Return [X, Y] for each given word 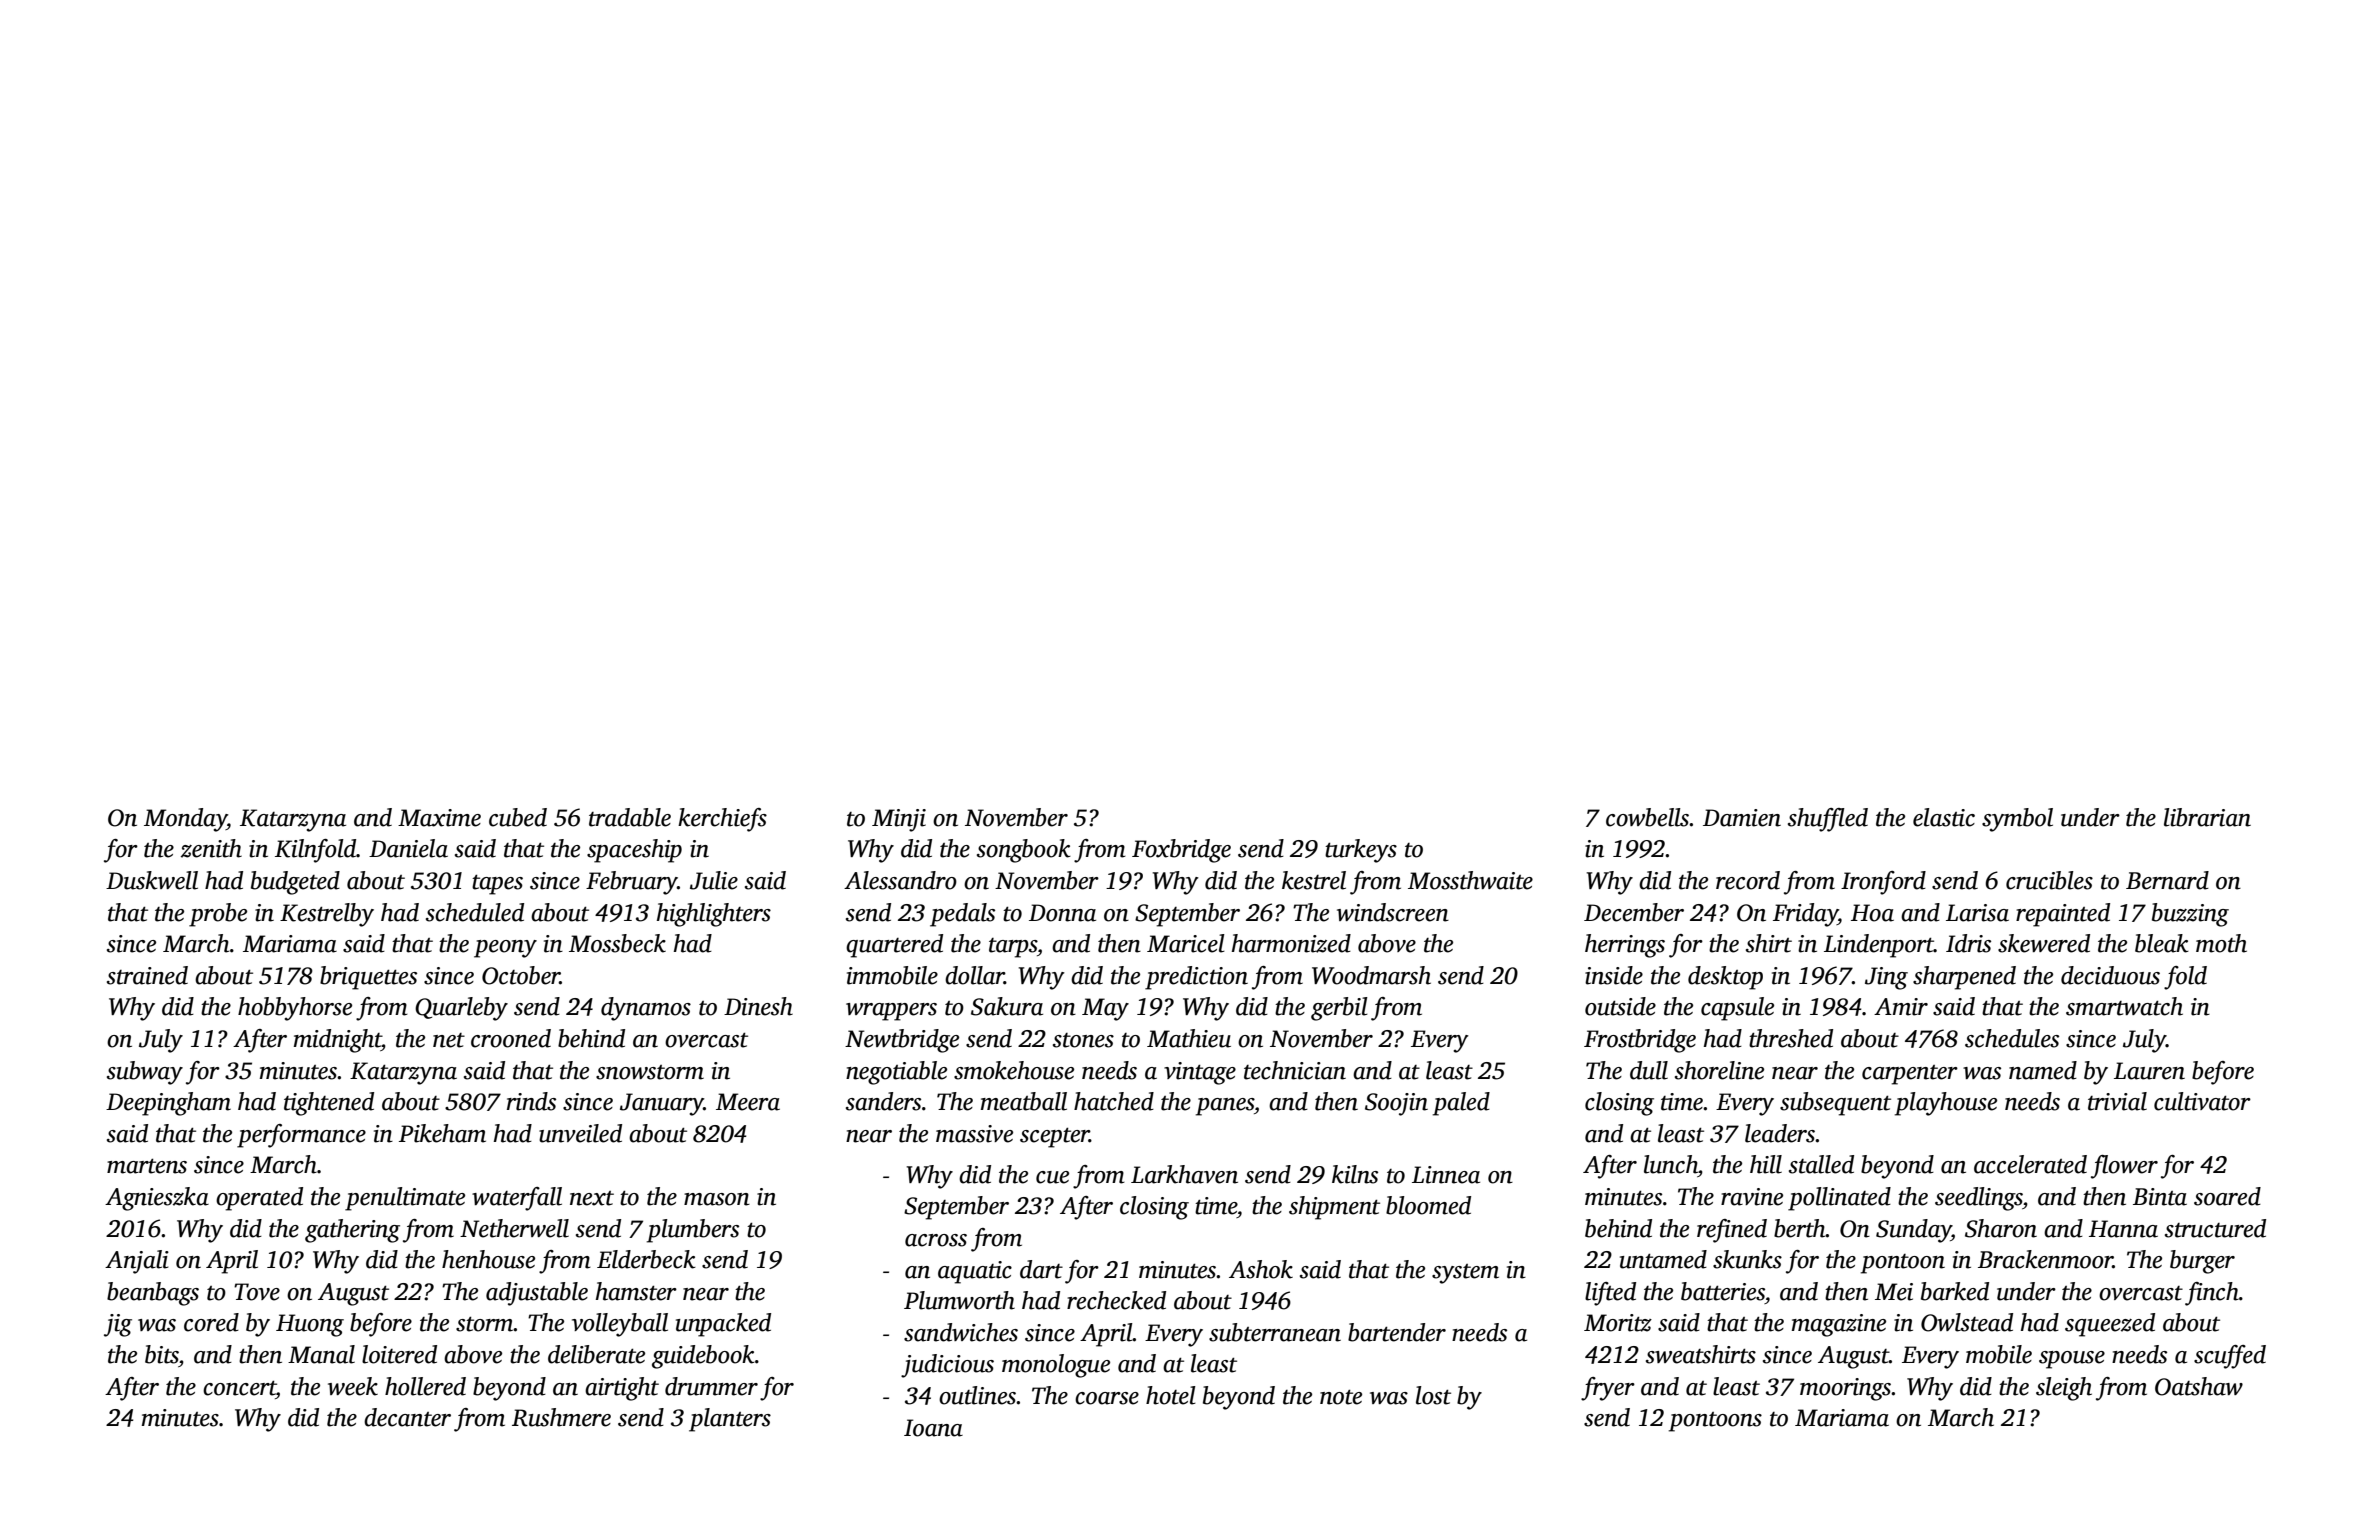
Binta [2160, 1197]
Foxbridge [1181, 851]
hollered [425, 1386]
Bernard [2167, 880]
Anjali [137, 1262]
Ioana [933, 1428]
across [936, 1240]
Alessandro [900, 880]
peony [505, 949]
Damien [1742, 818]
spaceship [634, 851]
